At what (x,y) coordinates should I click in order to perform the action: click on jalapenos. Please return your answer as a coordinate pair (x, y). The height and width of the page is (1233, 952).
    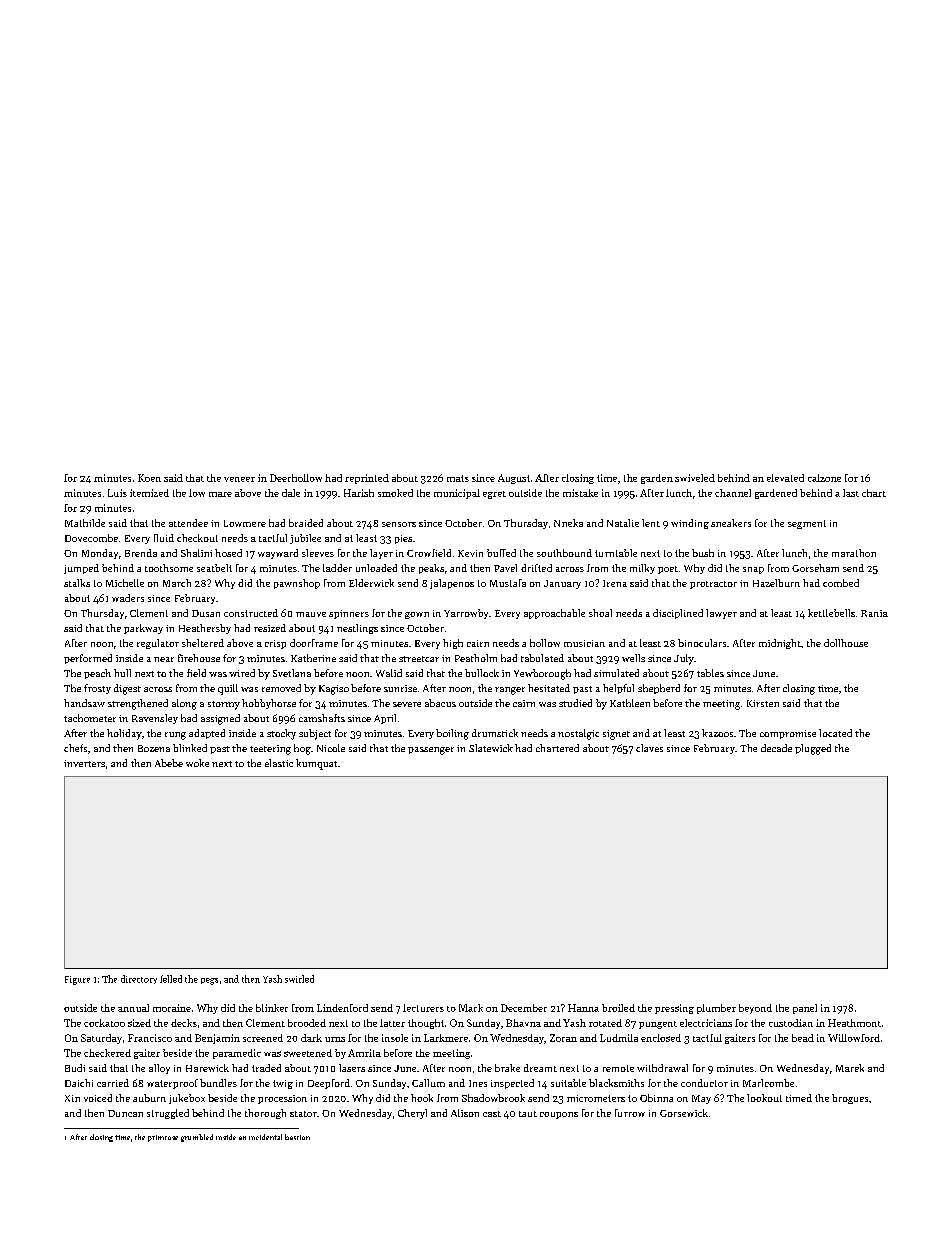
    Looking at the image, I should click on (452, 584).
